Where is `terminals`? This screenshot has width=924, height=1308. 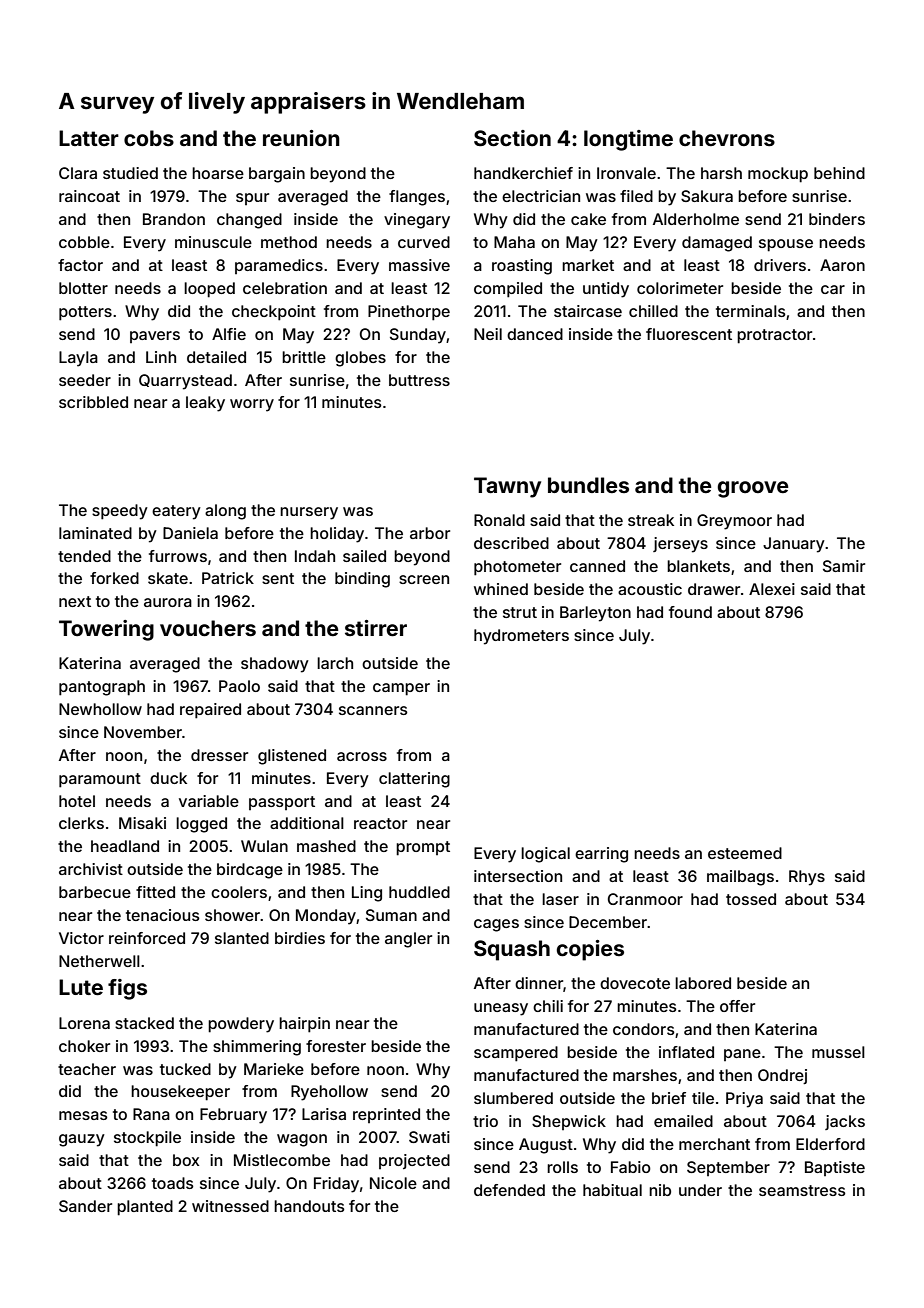
terminals is located at coordinates (751, 311).
